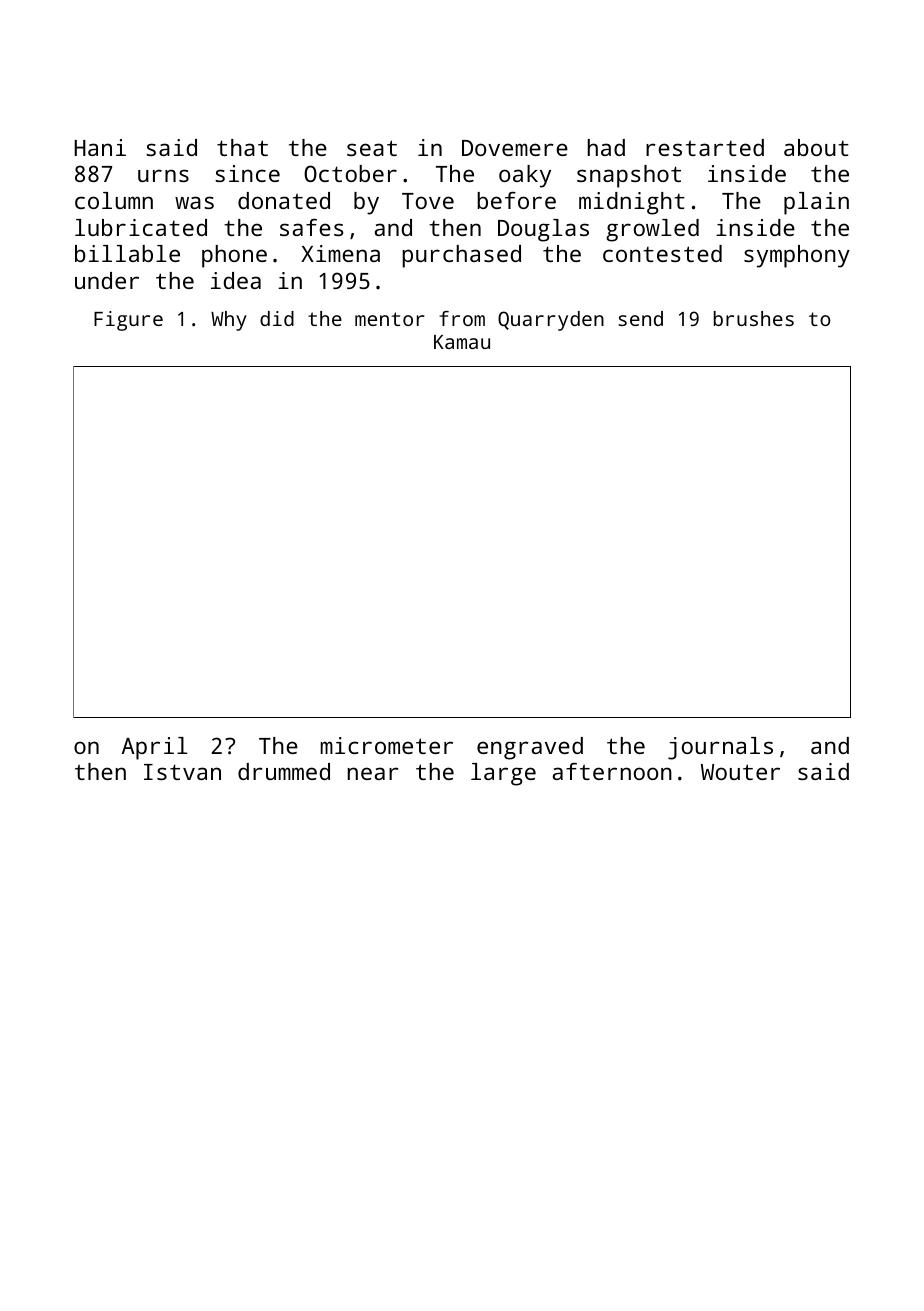 Image resolution: width=924 pixels, height=1311 pixels. What do you see at coordinates (128, 321) in the page?
I see `Figure` at bounding box center [128, 321].
